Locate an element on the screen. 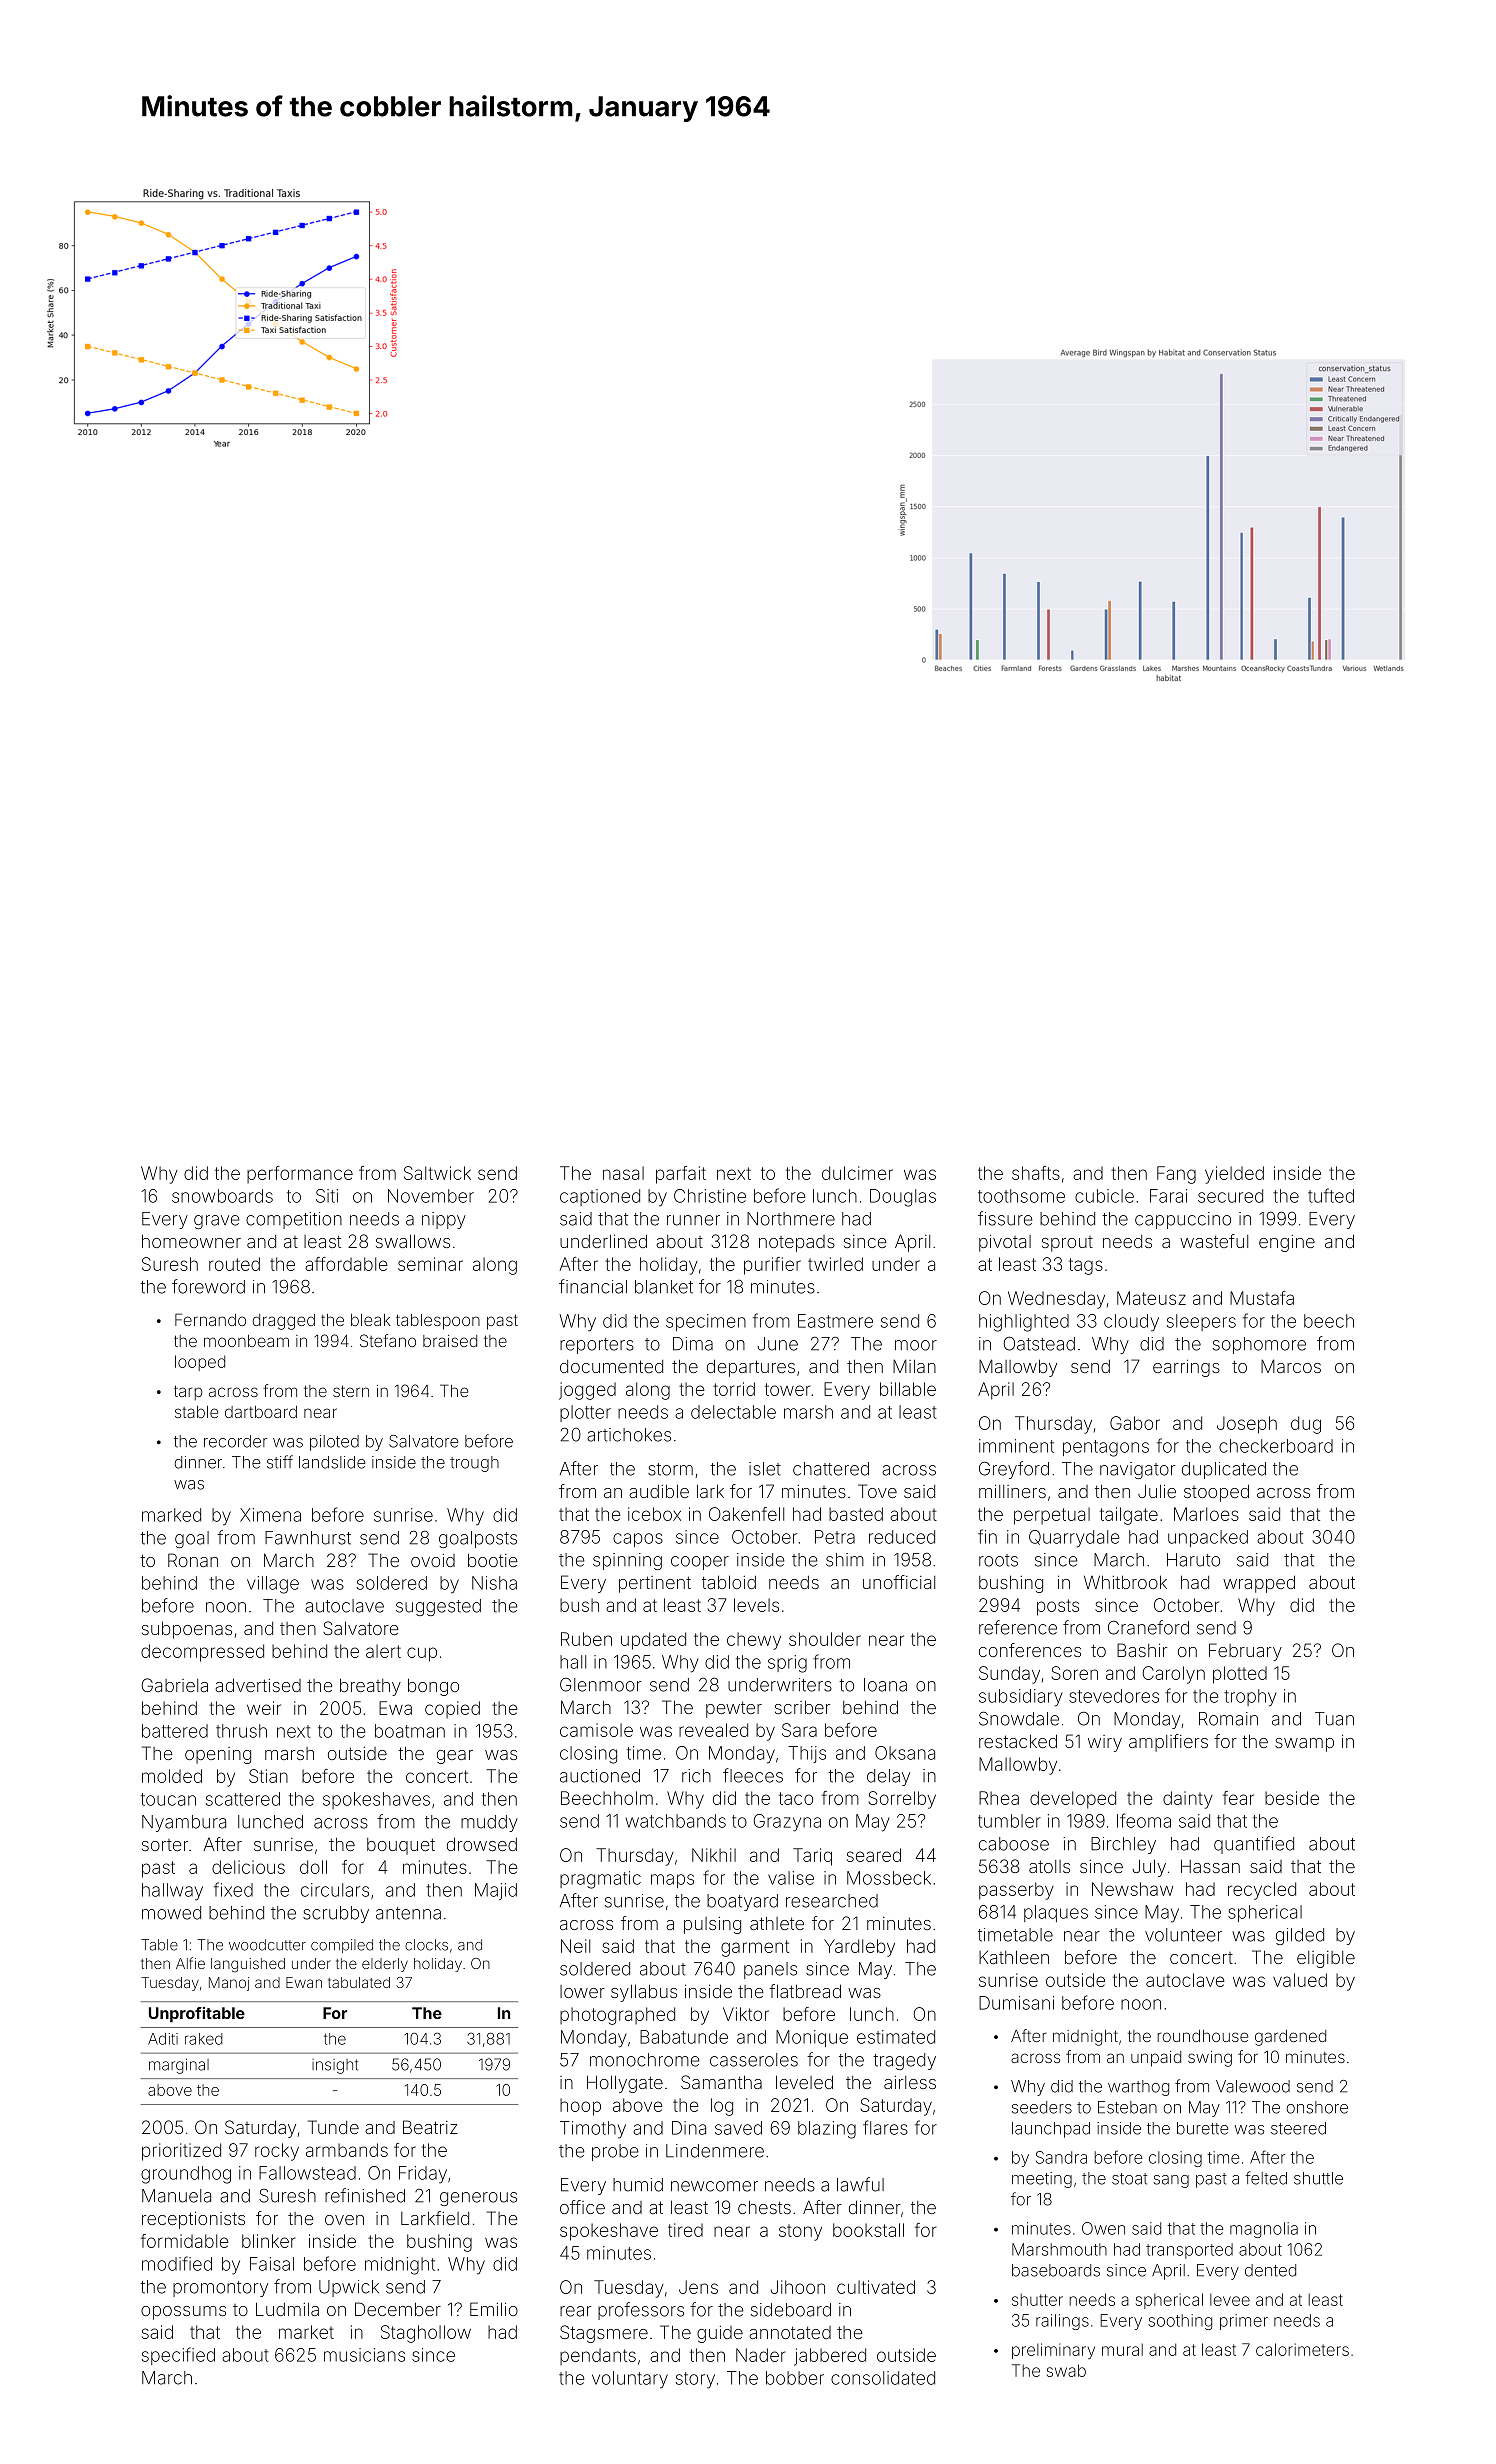 The height and width of the screenshot is (2464, 1496). swab is located at coordinates (1066, 2370).
